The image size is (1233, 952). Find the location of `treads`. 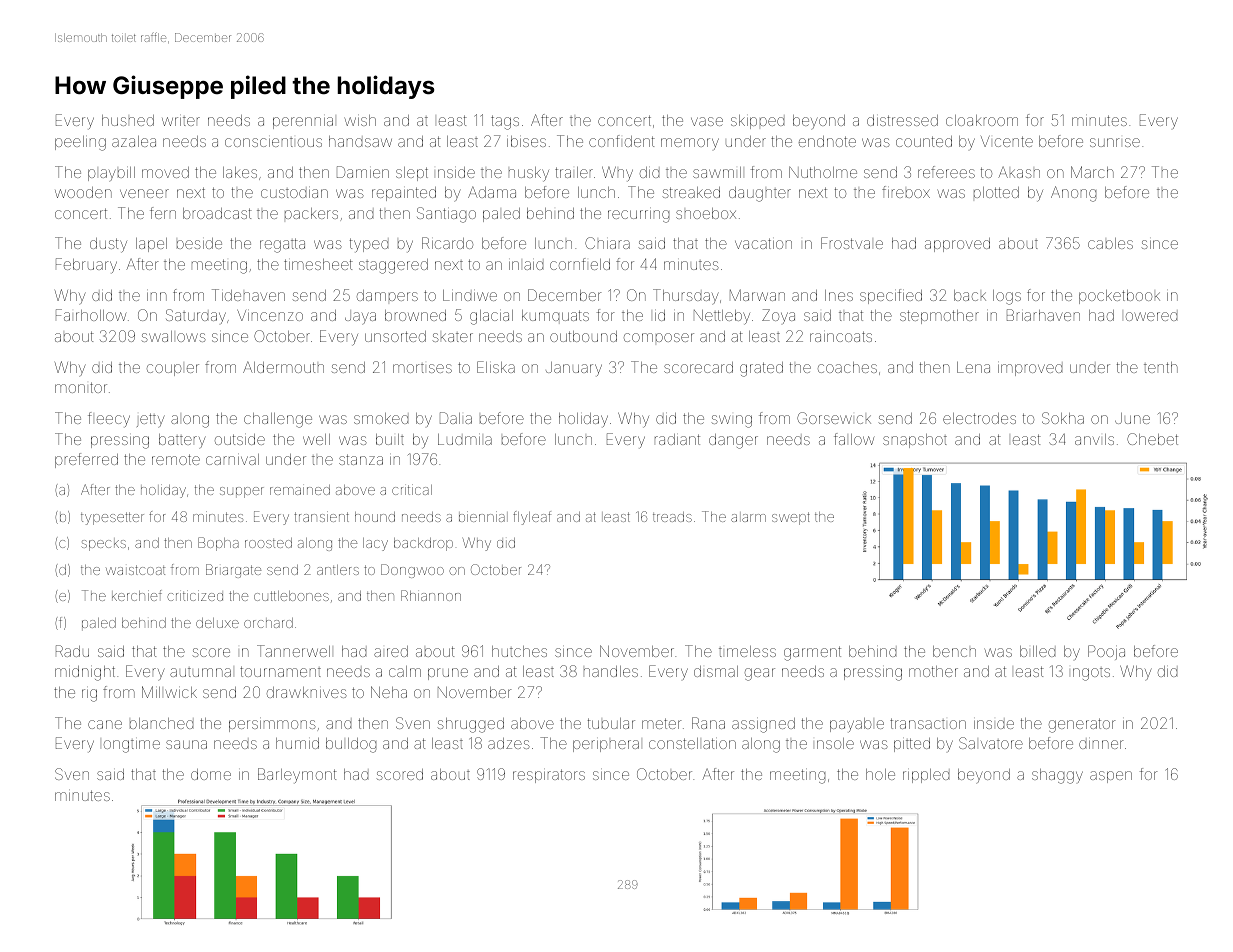

treads is located at coordinates (672, 517).
